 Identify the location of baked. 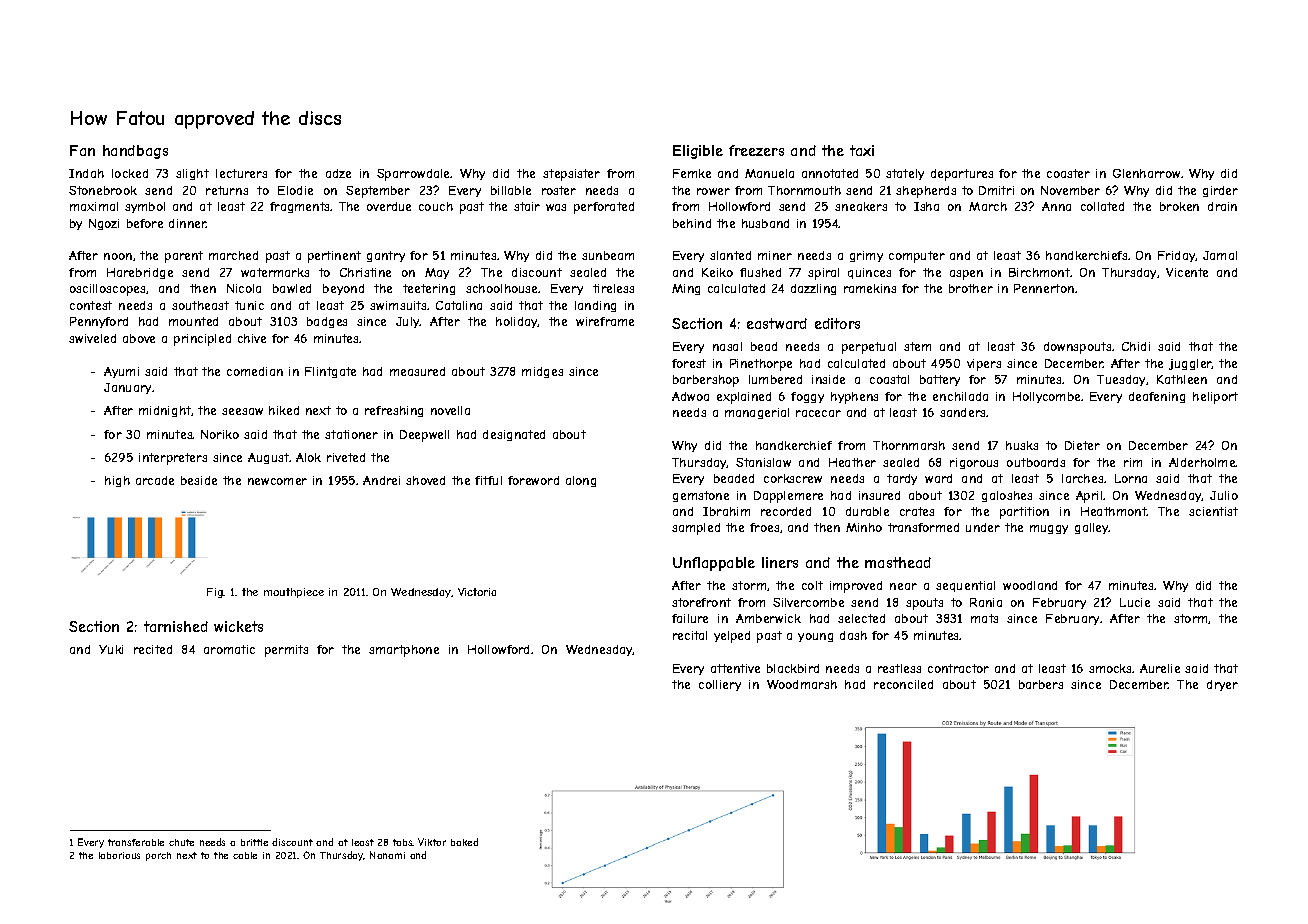
(464, 842).
